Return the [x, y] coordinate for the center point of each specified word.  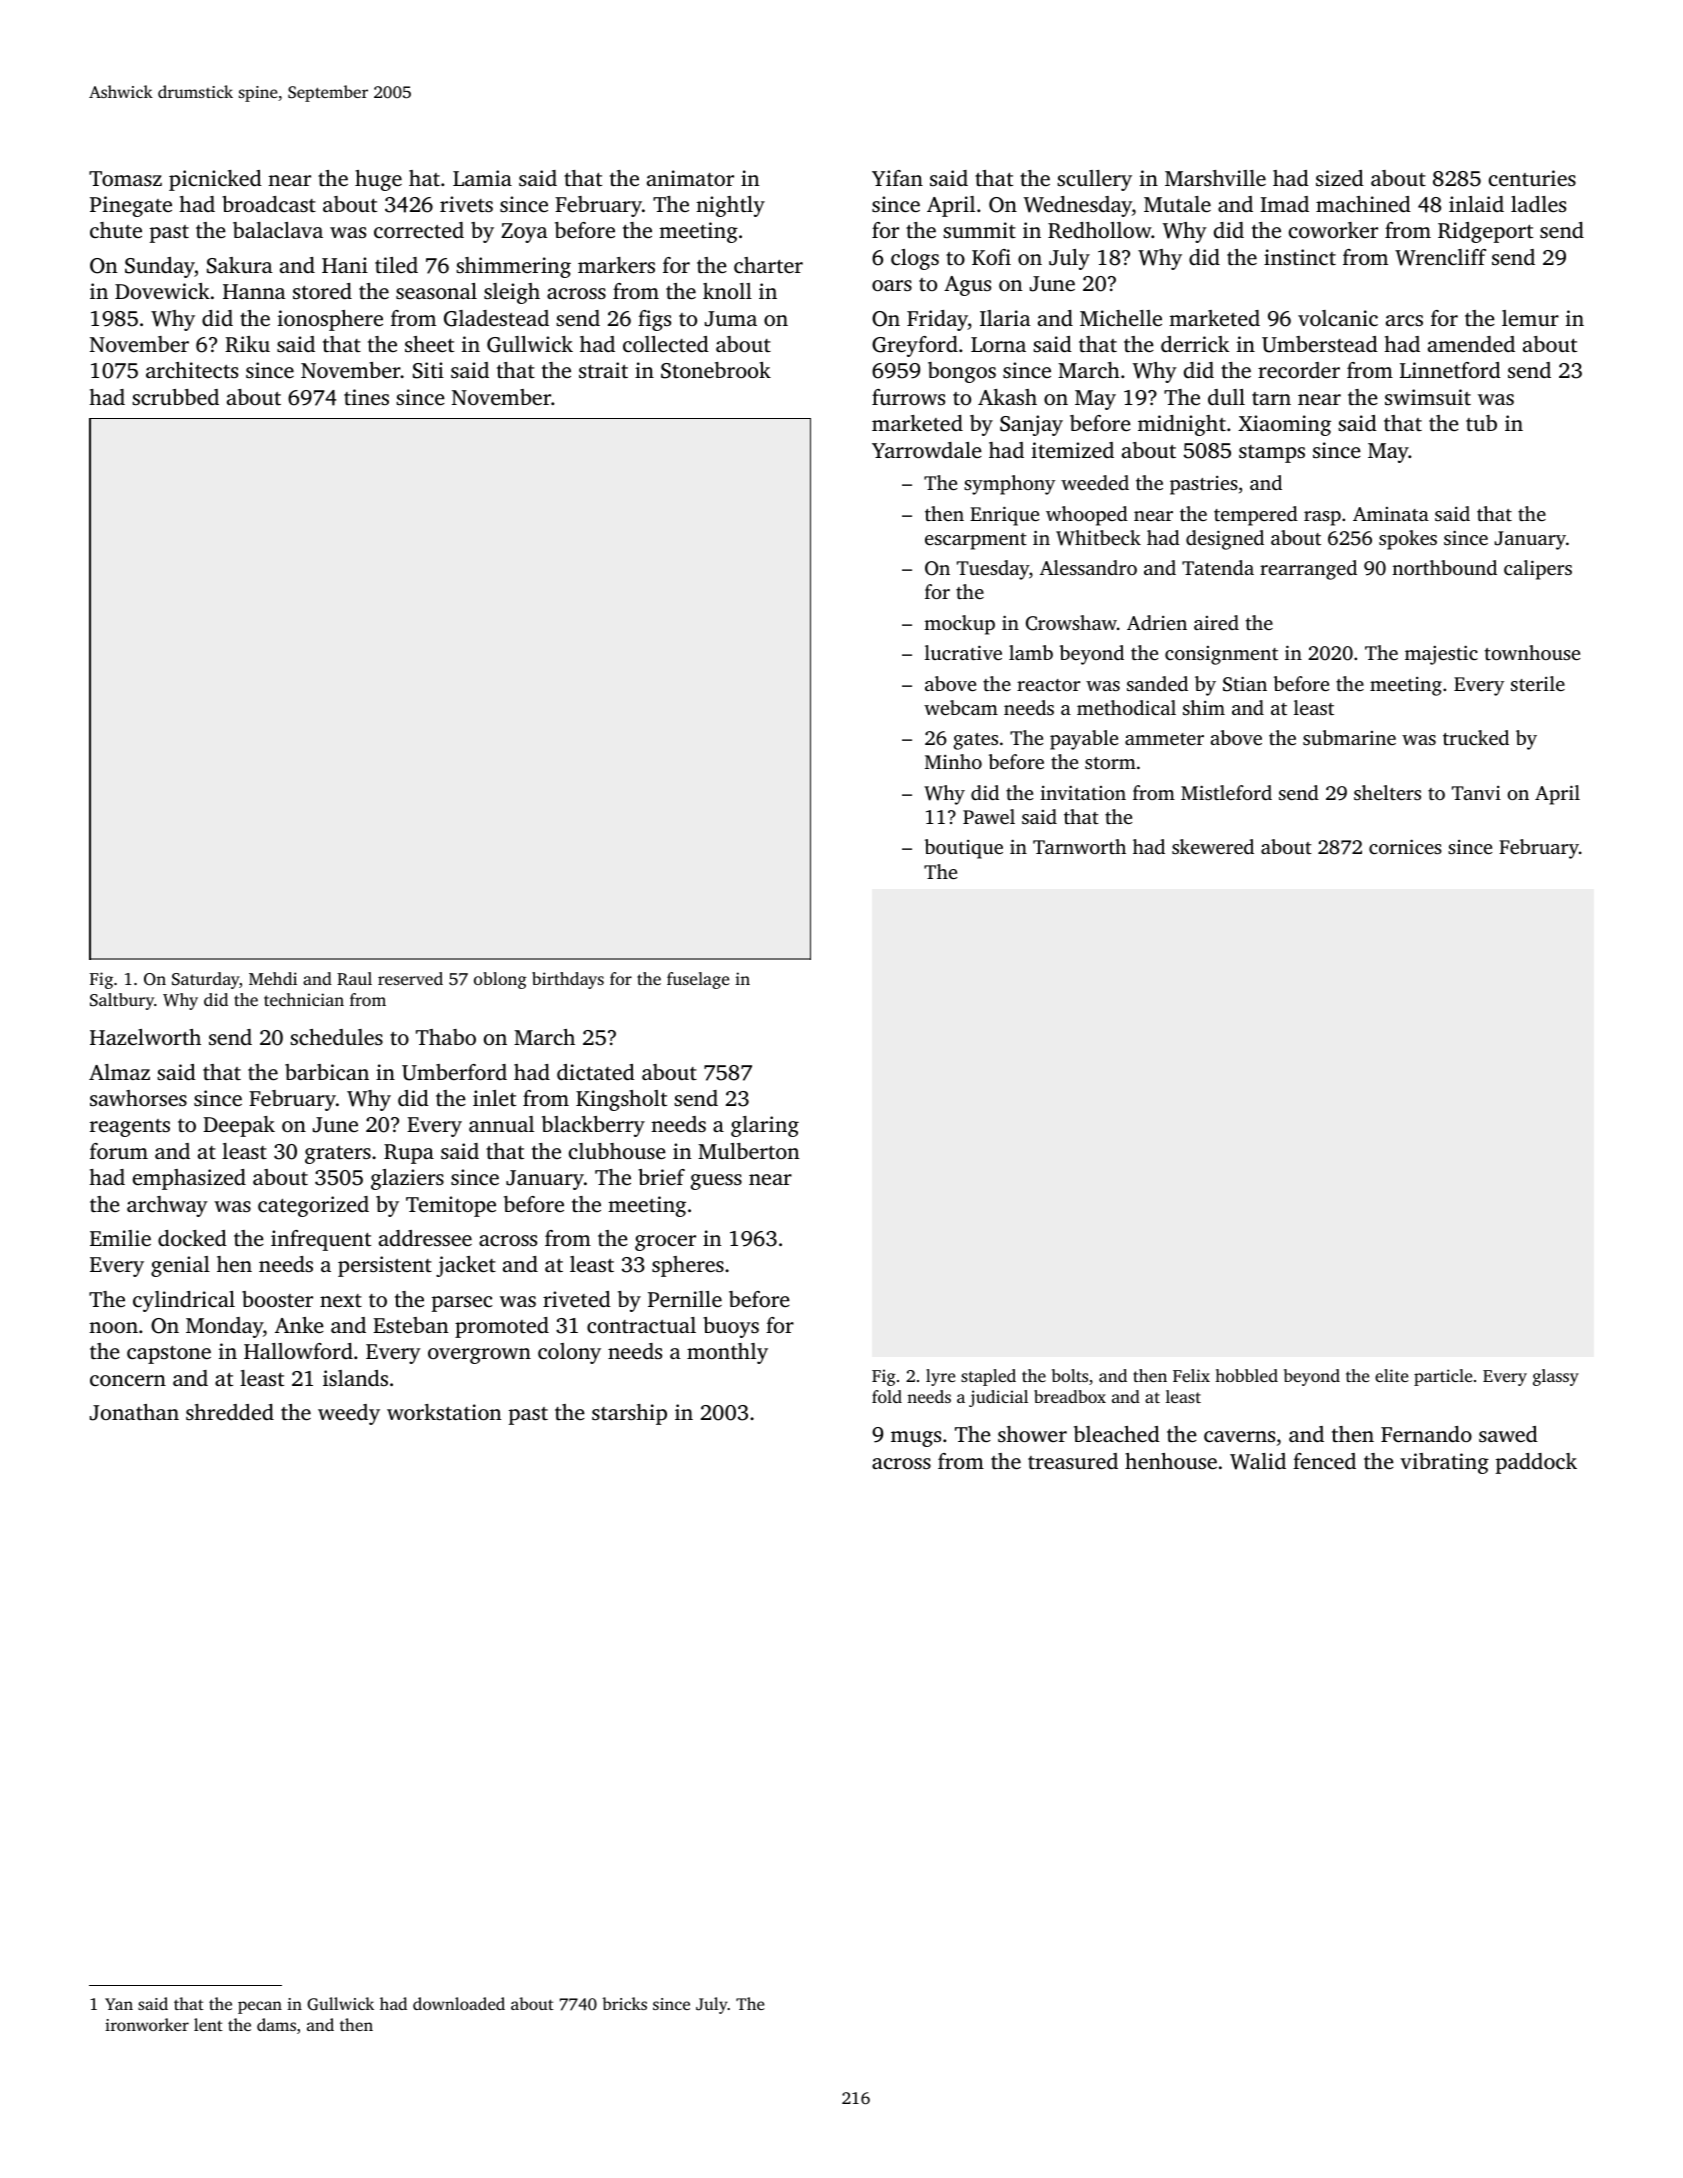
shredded [230, 1412]
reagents [130, 1128]
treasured [1073, 1461]
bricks [624, 2003]
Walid [1258, 1461]
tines [366, 397]
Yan [119, 2004]
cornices [1405, 846]
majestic [1441, 655]
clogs [915, 259]
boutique [963, 849]
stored [322, 291]
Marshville [1215, 178]
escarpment [976, 541]
